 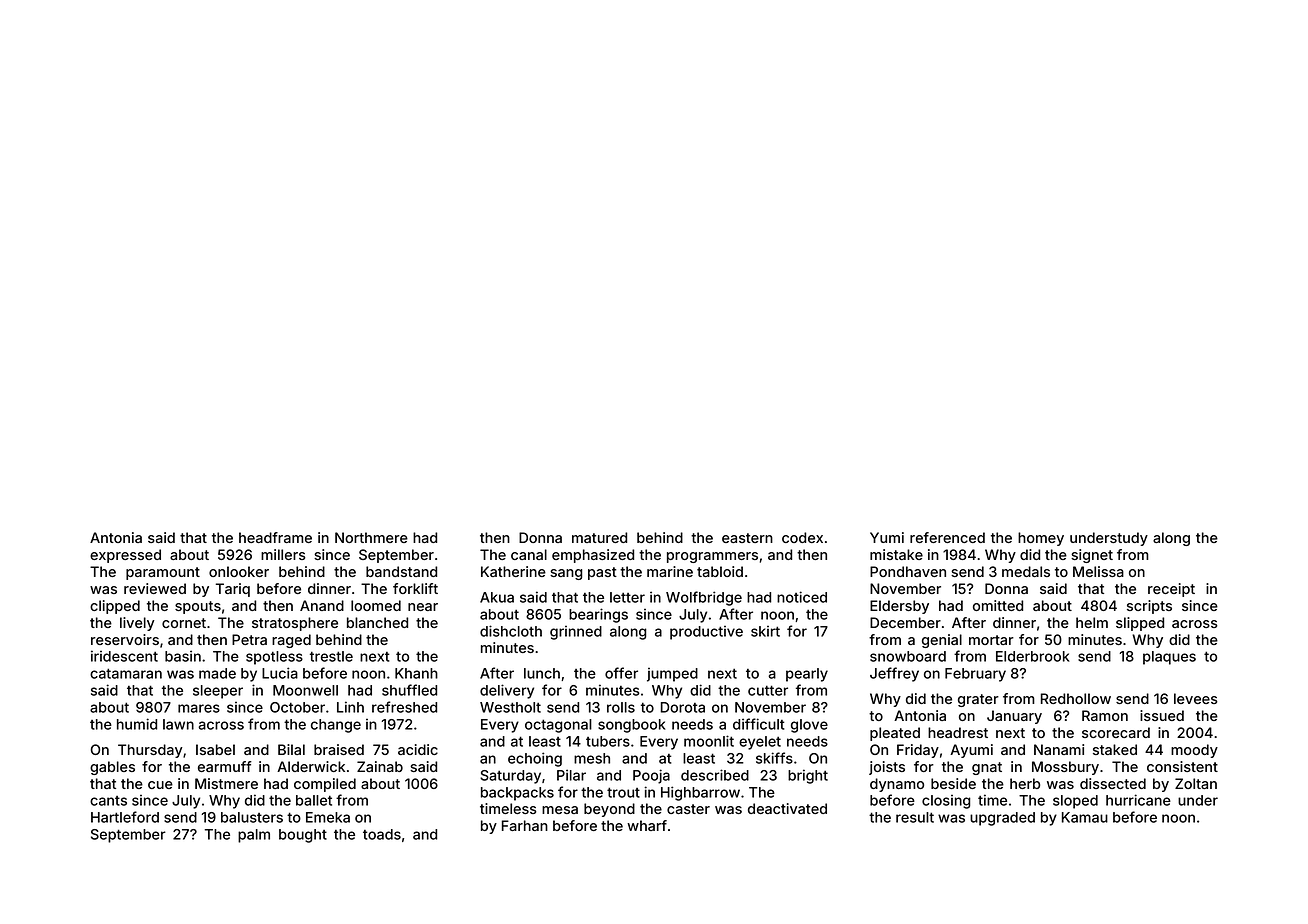 I want to click on upgraded, so click(x=1002, y=819).
